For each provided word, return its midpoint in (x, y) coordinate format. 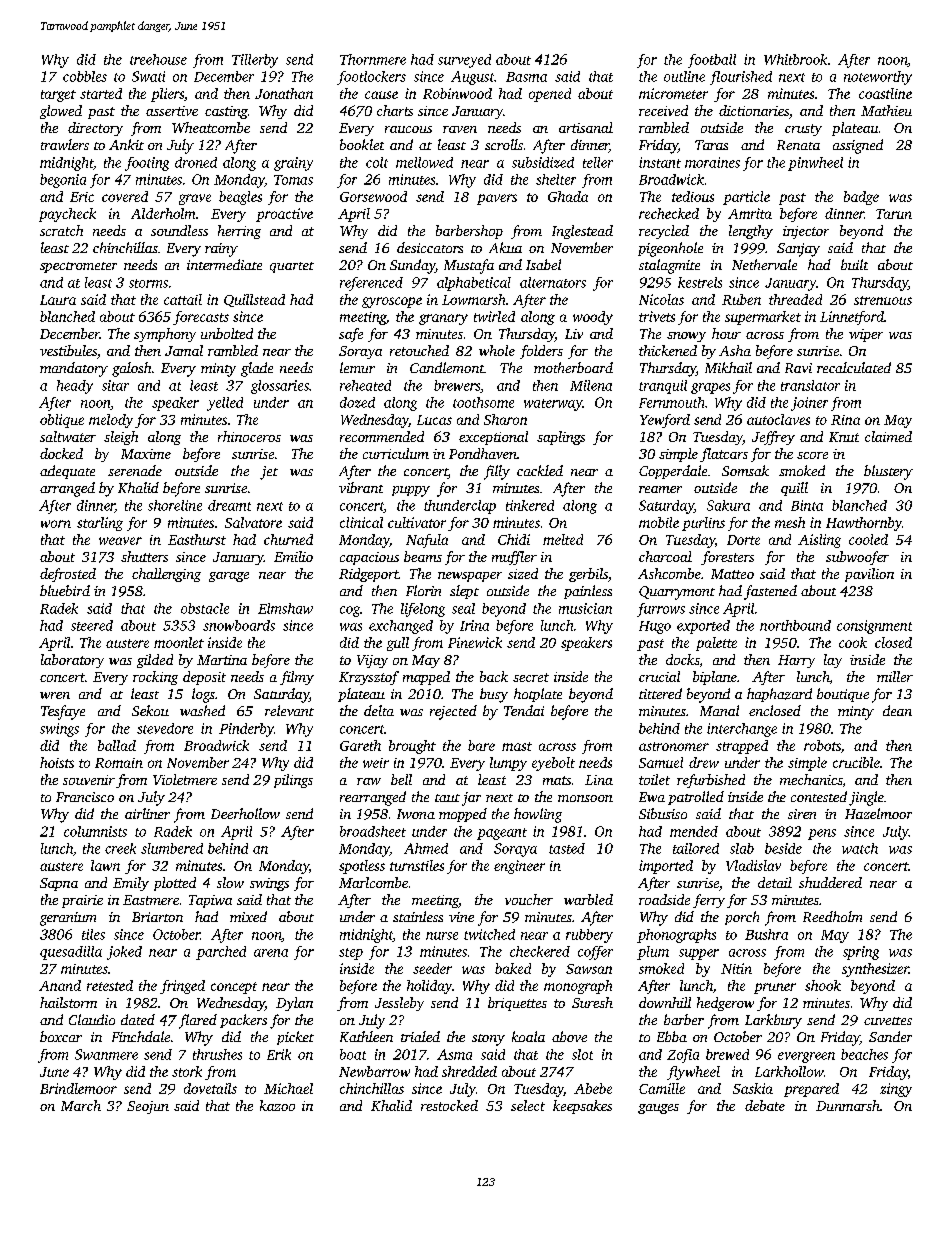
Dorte (743, 540)
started (101, 93)
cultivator (417, 522)
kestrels (700, 282)
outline (684, 76)
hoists (57, 762)
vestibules (68, 350)
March (81, 1105)
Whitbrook (795, 59)
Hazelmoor (878, 813)
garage (229, 577)
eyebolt (553, 764)
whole (497, 350)
